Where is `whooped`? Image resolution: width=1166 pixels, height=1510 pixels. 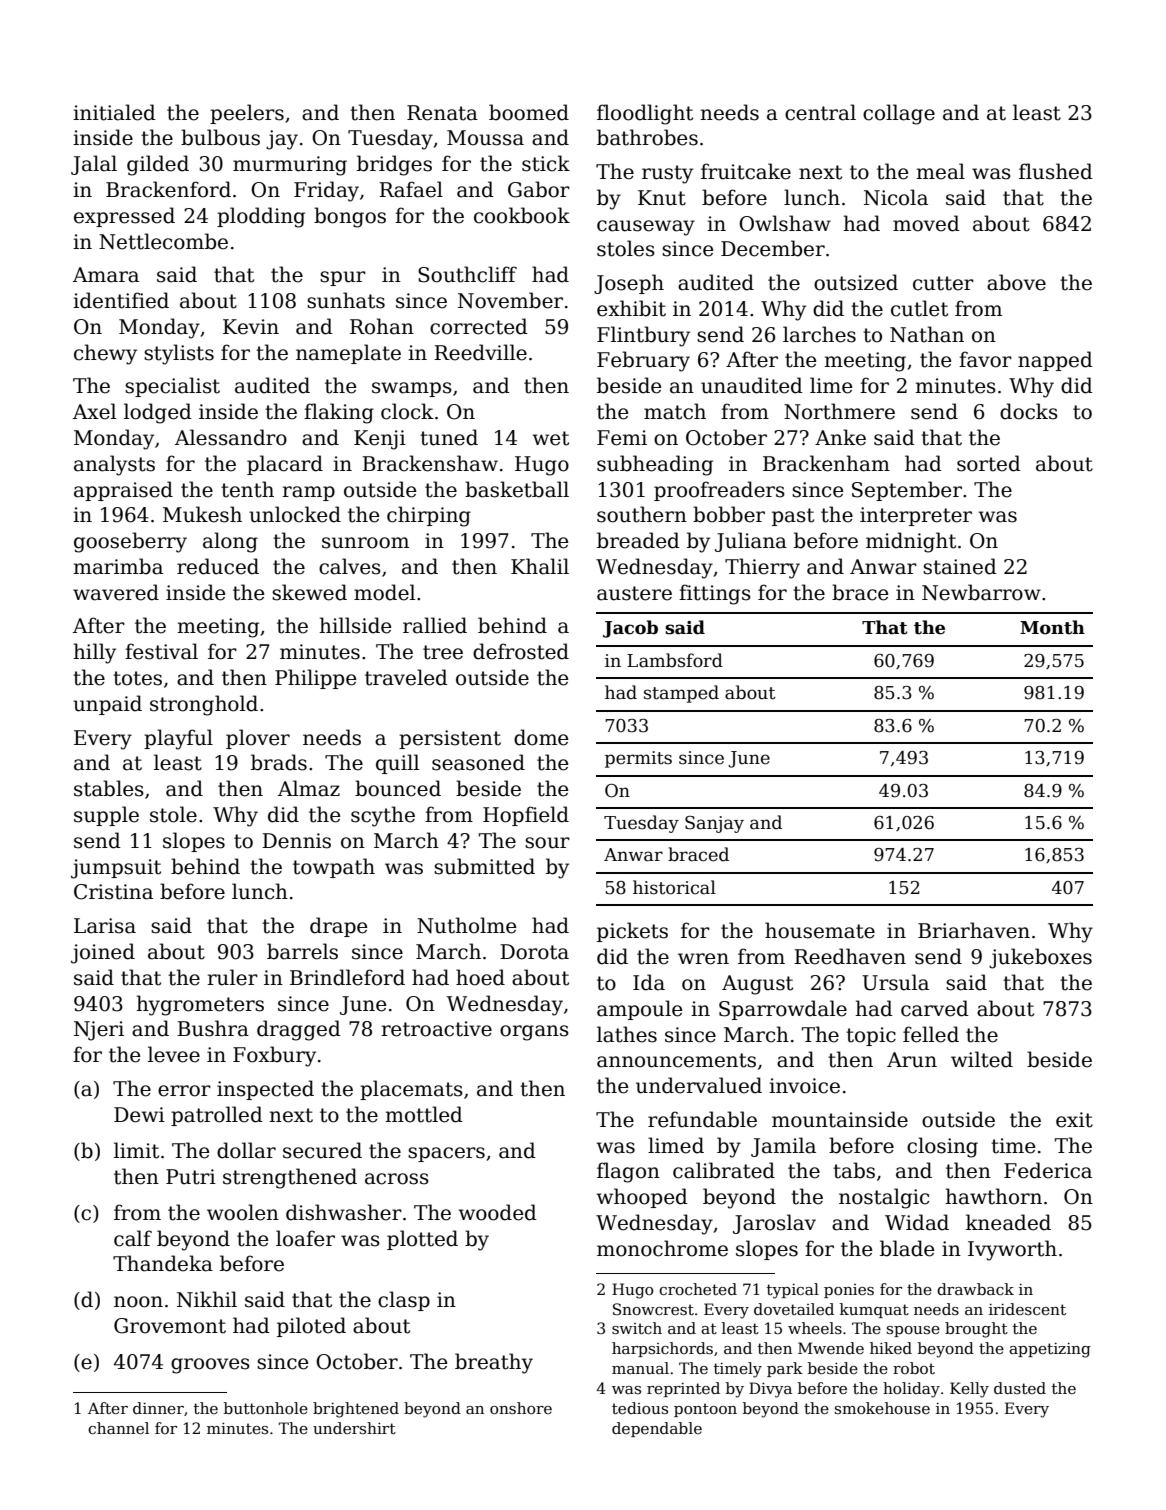 whooped is located at coordinates (642, 1198).
